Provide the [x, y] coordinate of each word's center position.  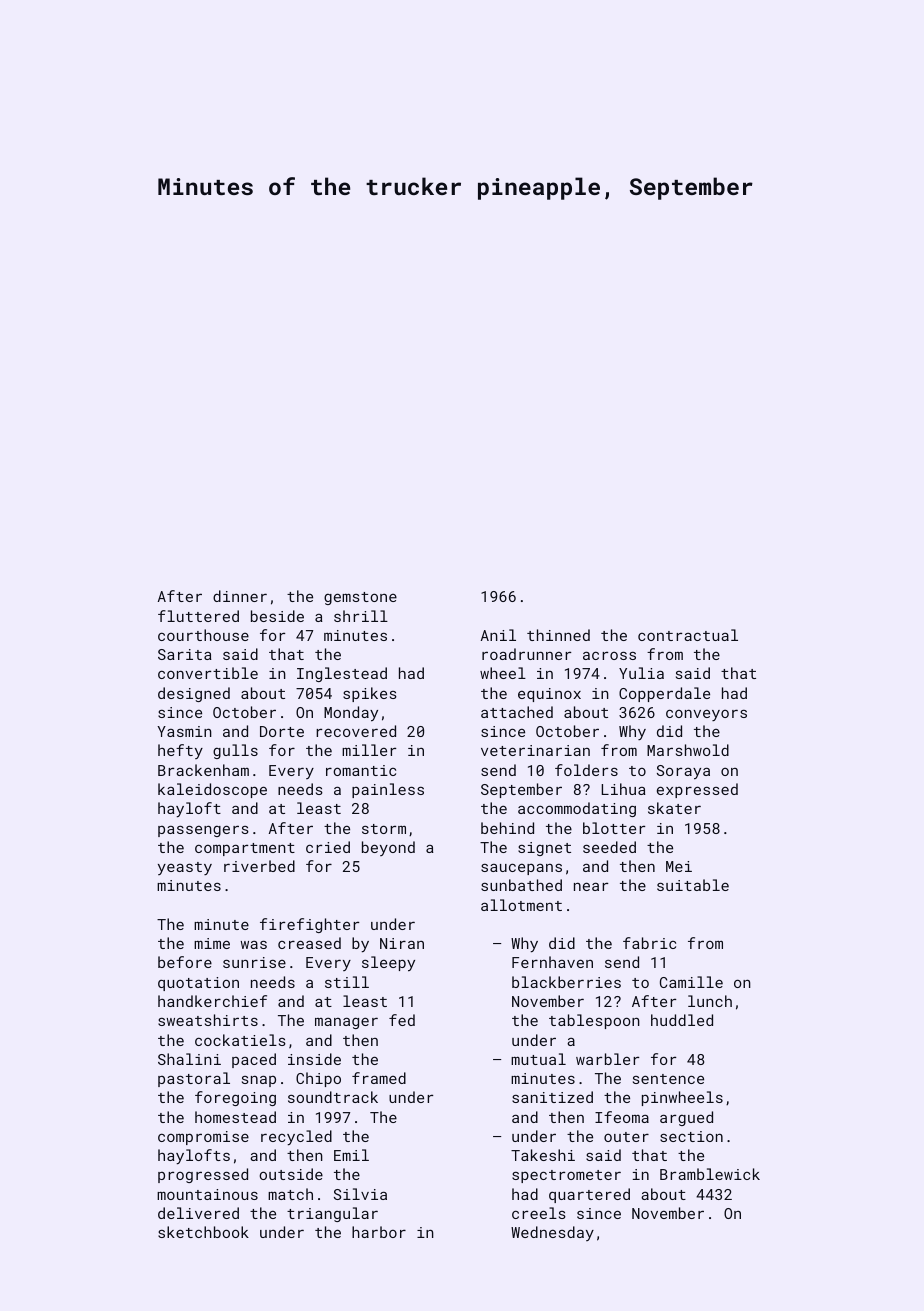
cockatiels [240, 1040]
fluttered [198, 616]
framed [379, 1078]
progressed [203, 1175]
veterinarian [535, 750]
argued [686, 1118]
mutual [538, 1059]
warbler [607, 1059]
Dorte [282, 731]
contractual [688, 635]
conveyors [706, 715]
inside [314, 1059]
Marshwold [688, 750]
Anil [498, 635]
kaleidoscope [212, 790]
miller [369, 750]
